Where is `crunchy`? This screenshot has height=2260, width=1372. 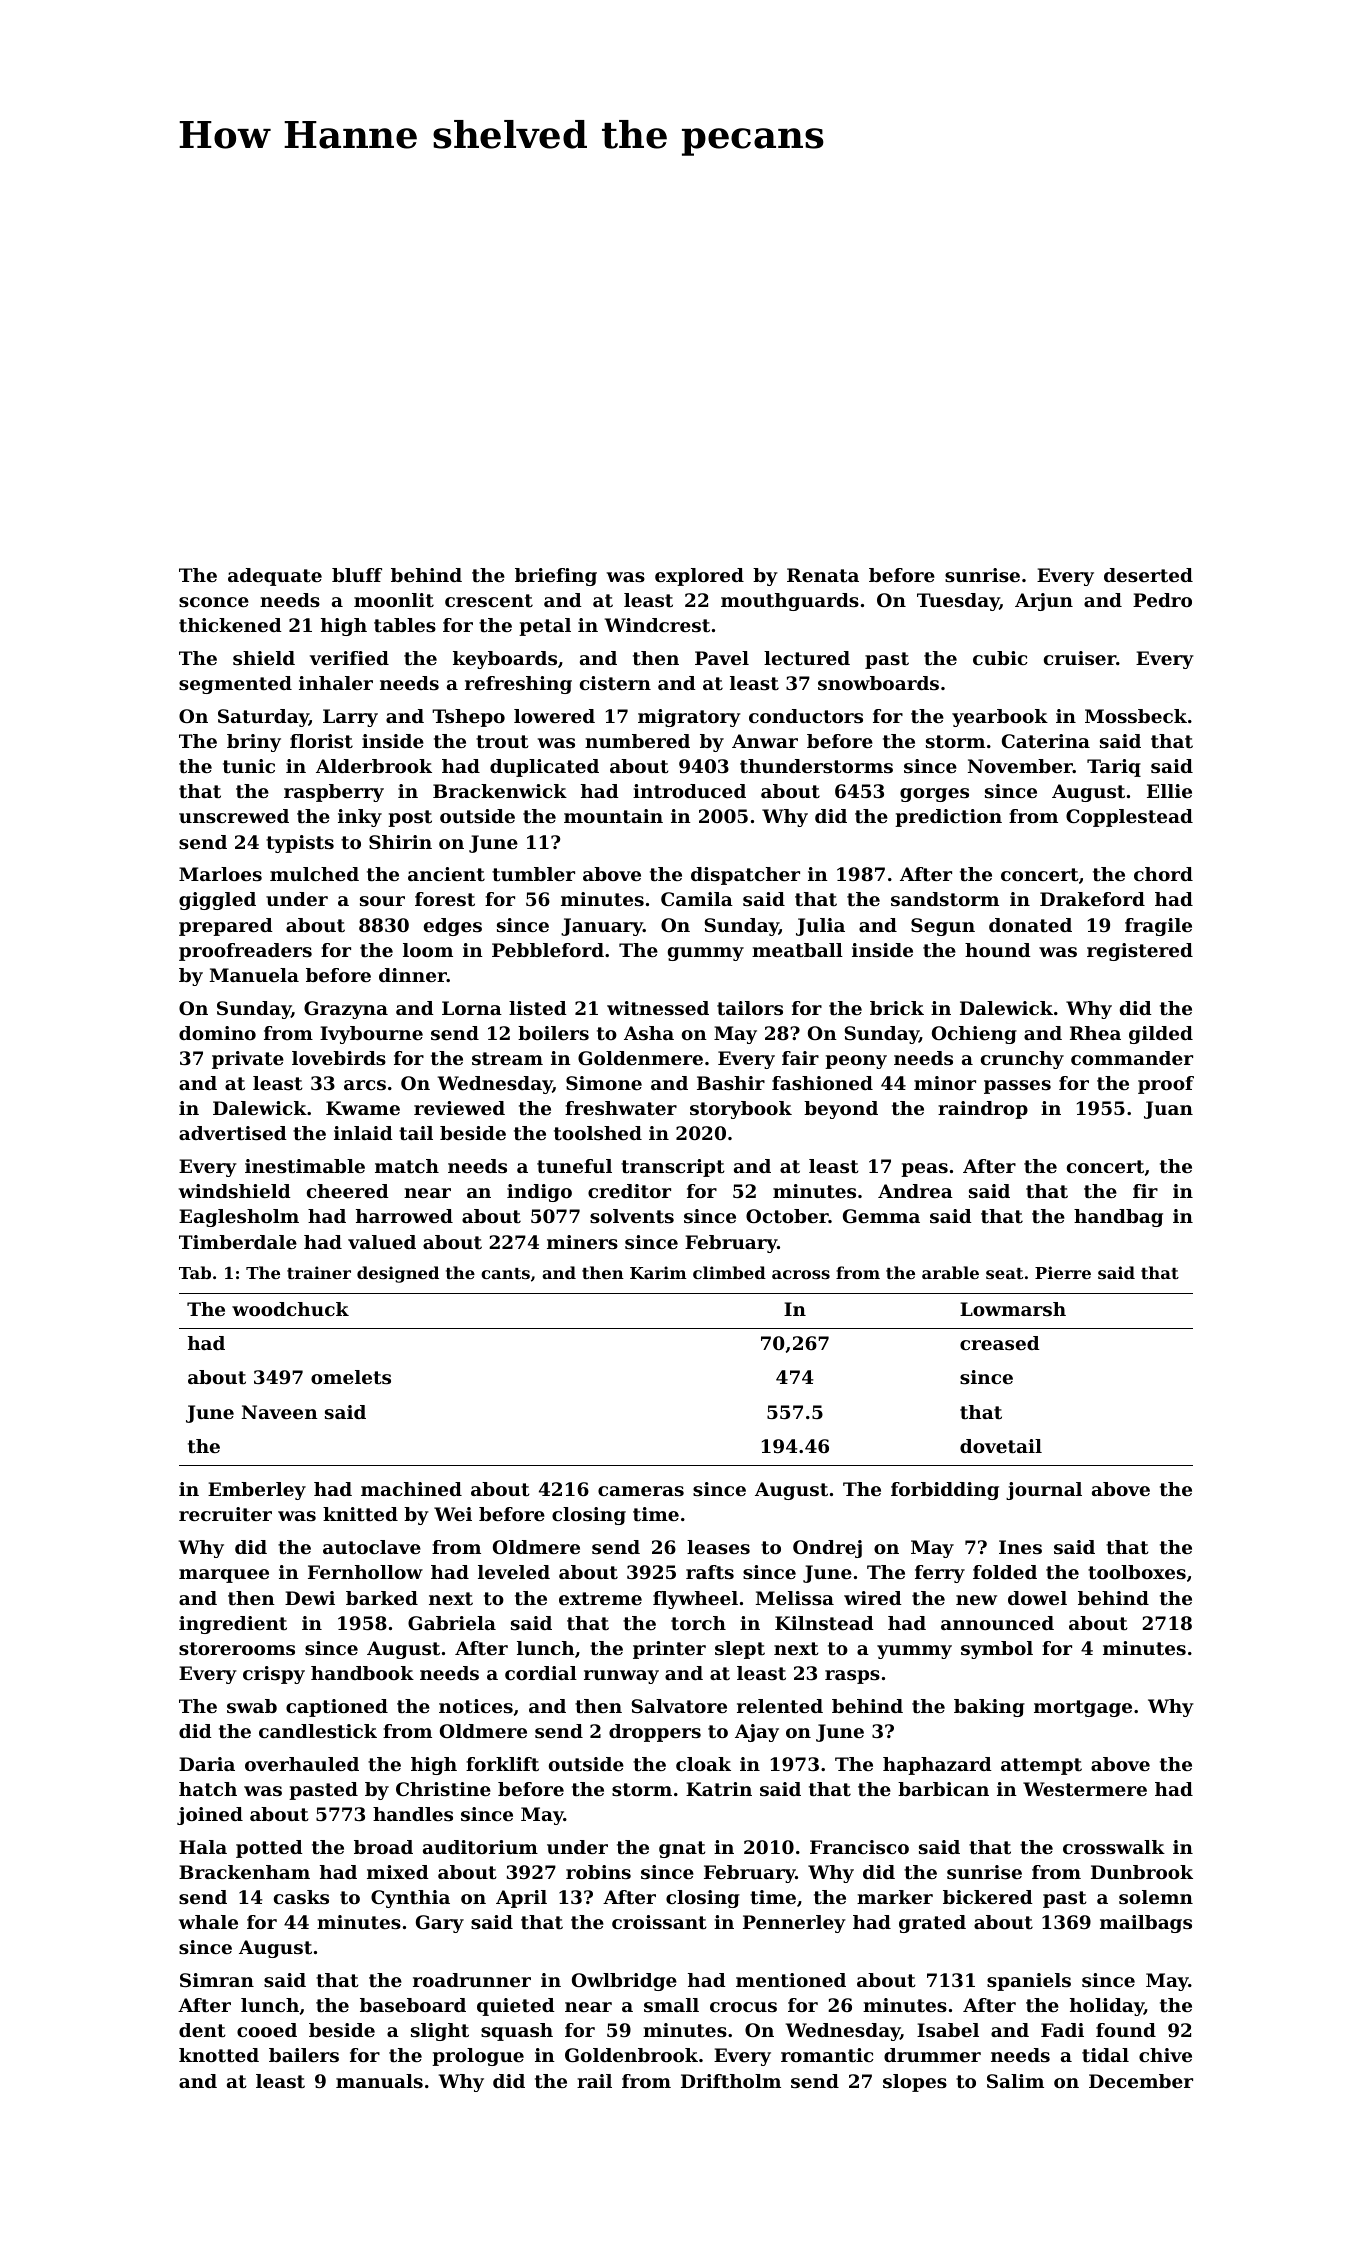 crunchy is located at coordinates (1022, 1060).
